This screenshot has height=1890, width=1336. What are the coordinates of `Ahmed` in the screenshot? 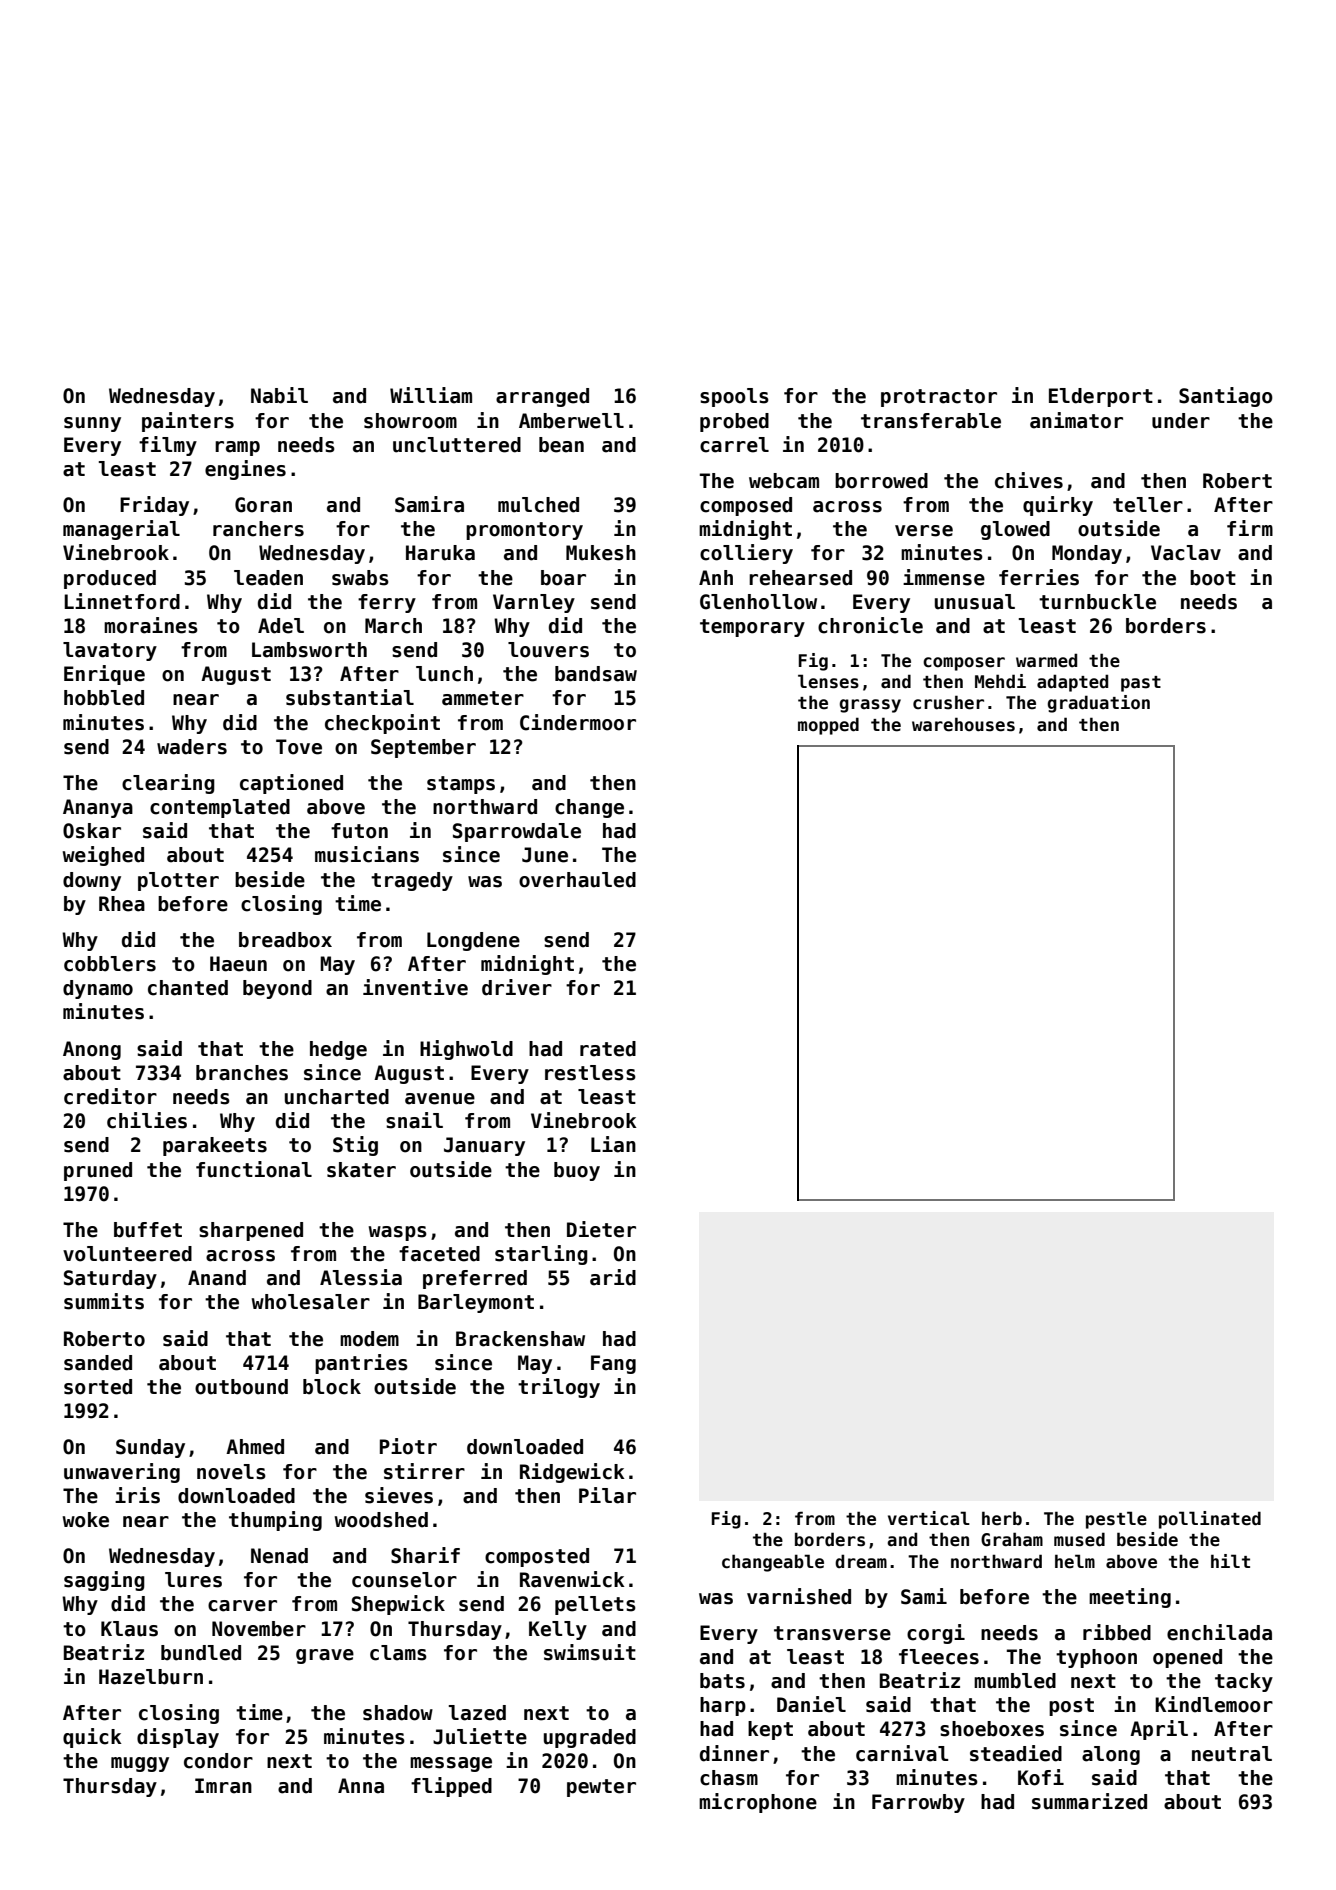 It's located at (255, 1447).
